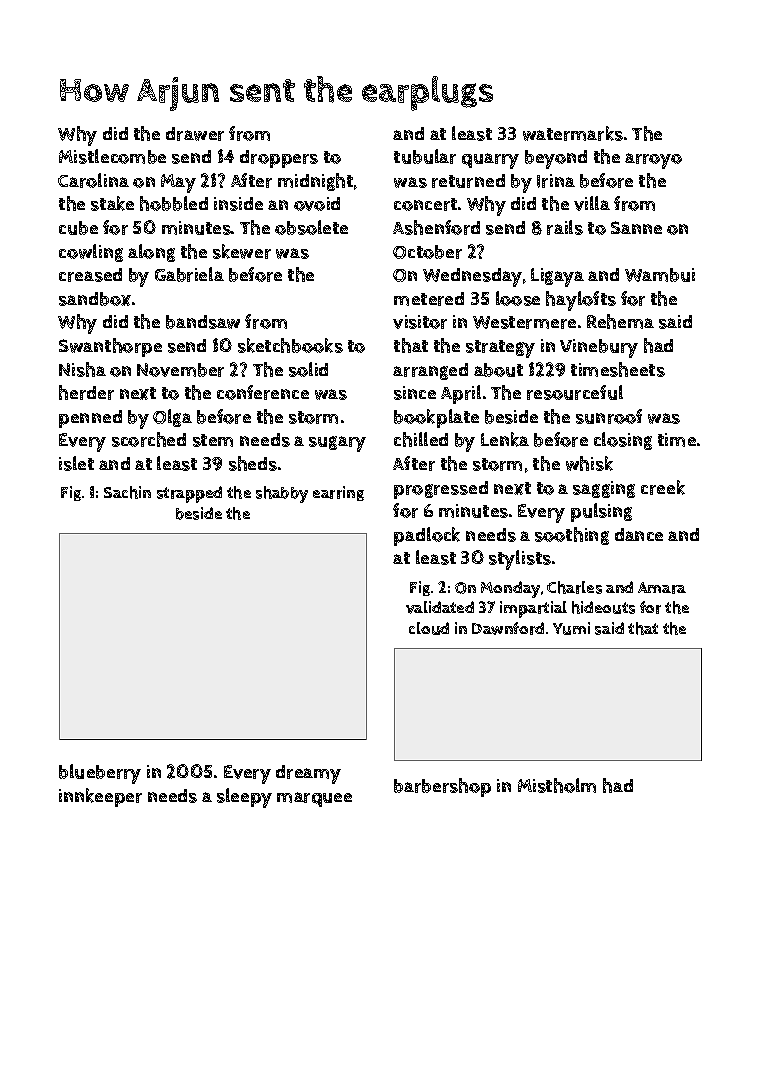 This image has width=761, height=1080. Describe the element at coordinates (174, 203) in the image. I see `hobbled` at that location.
